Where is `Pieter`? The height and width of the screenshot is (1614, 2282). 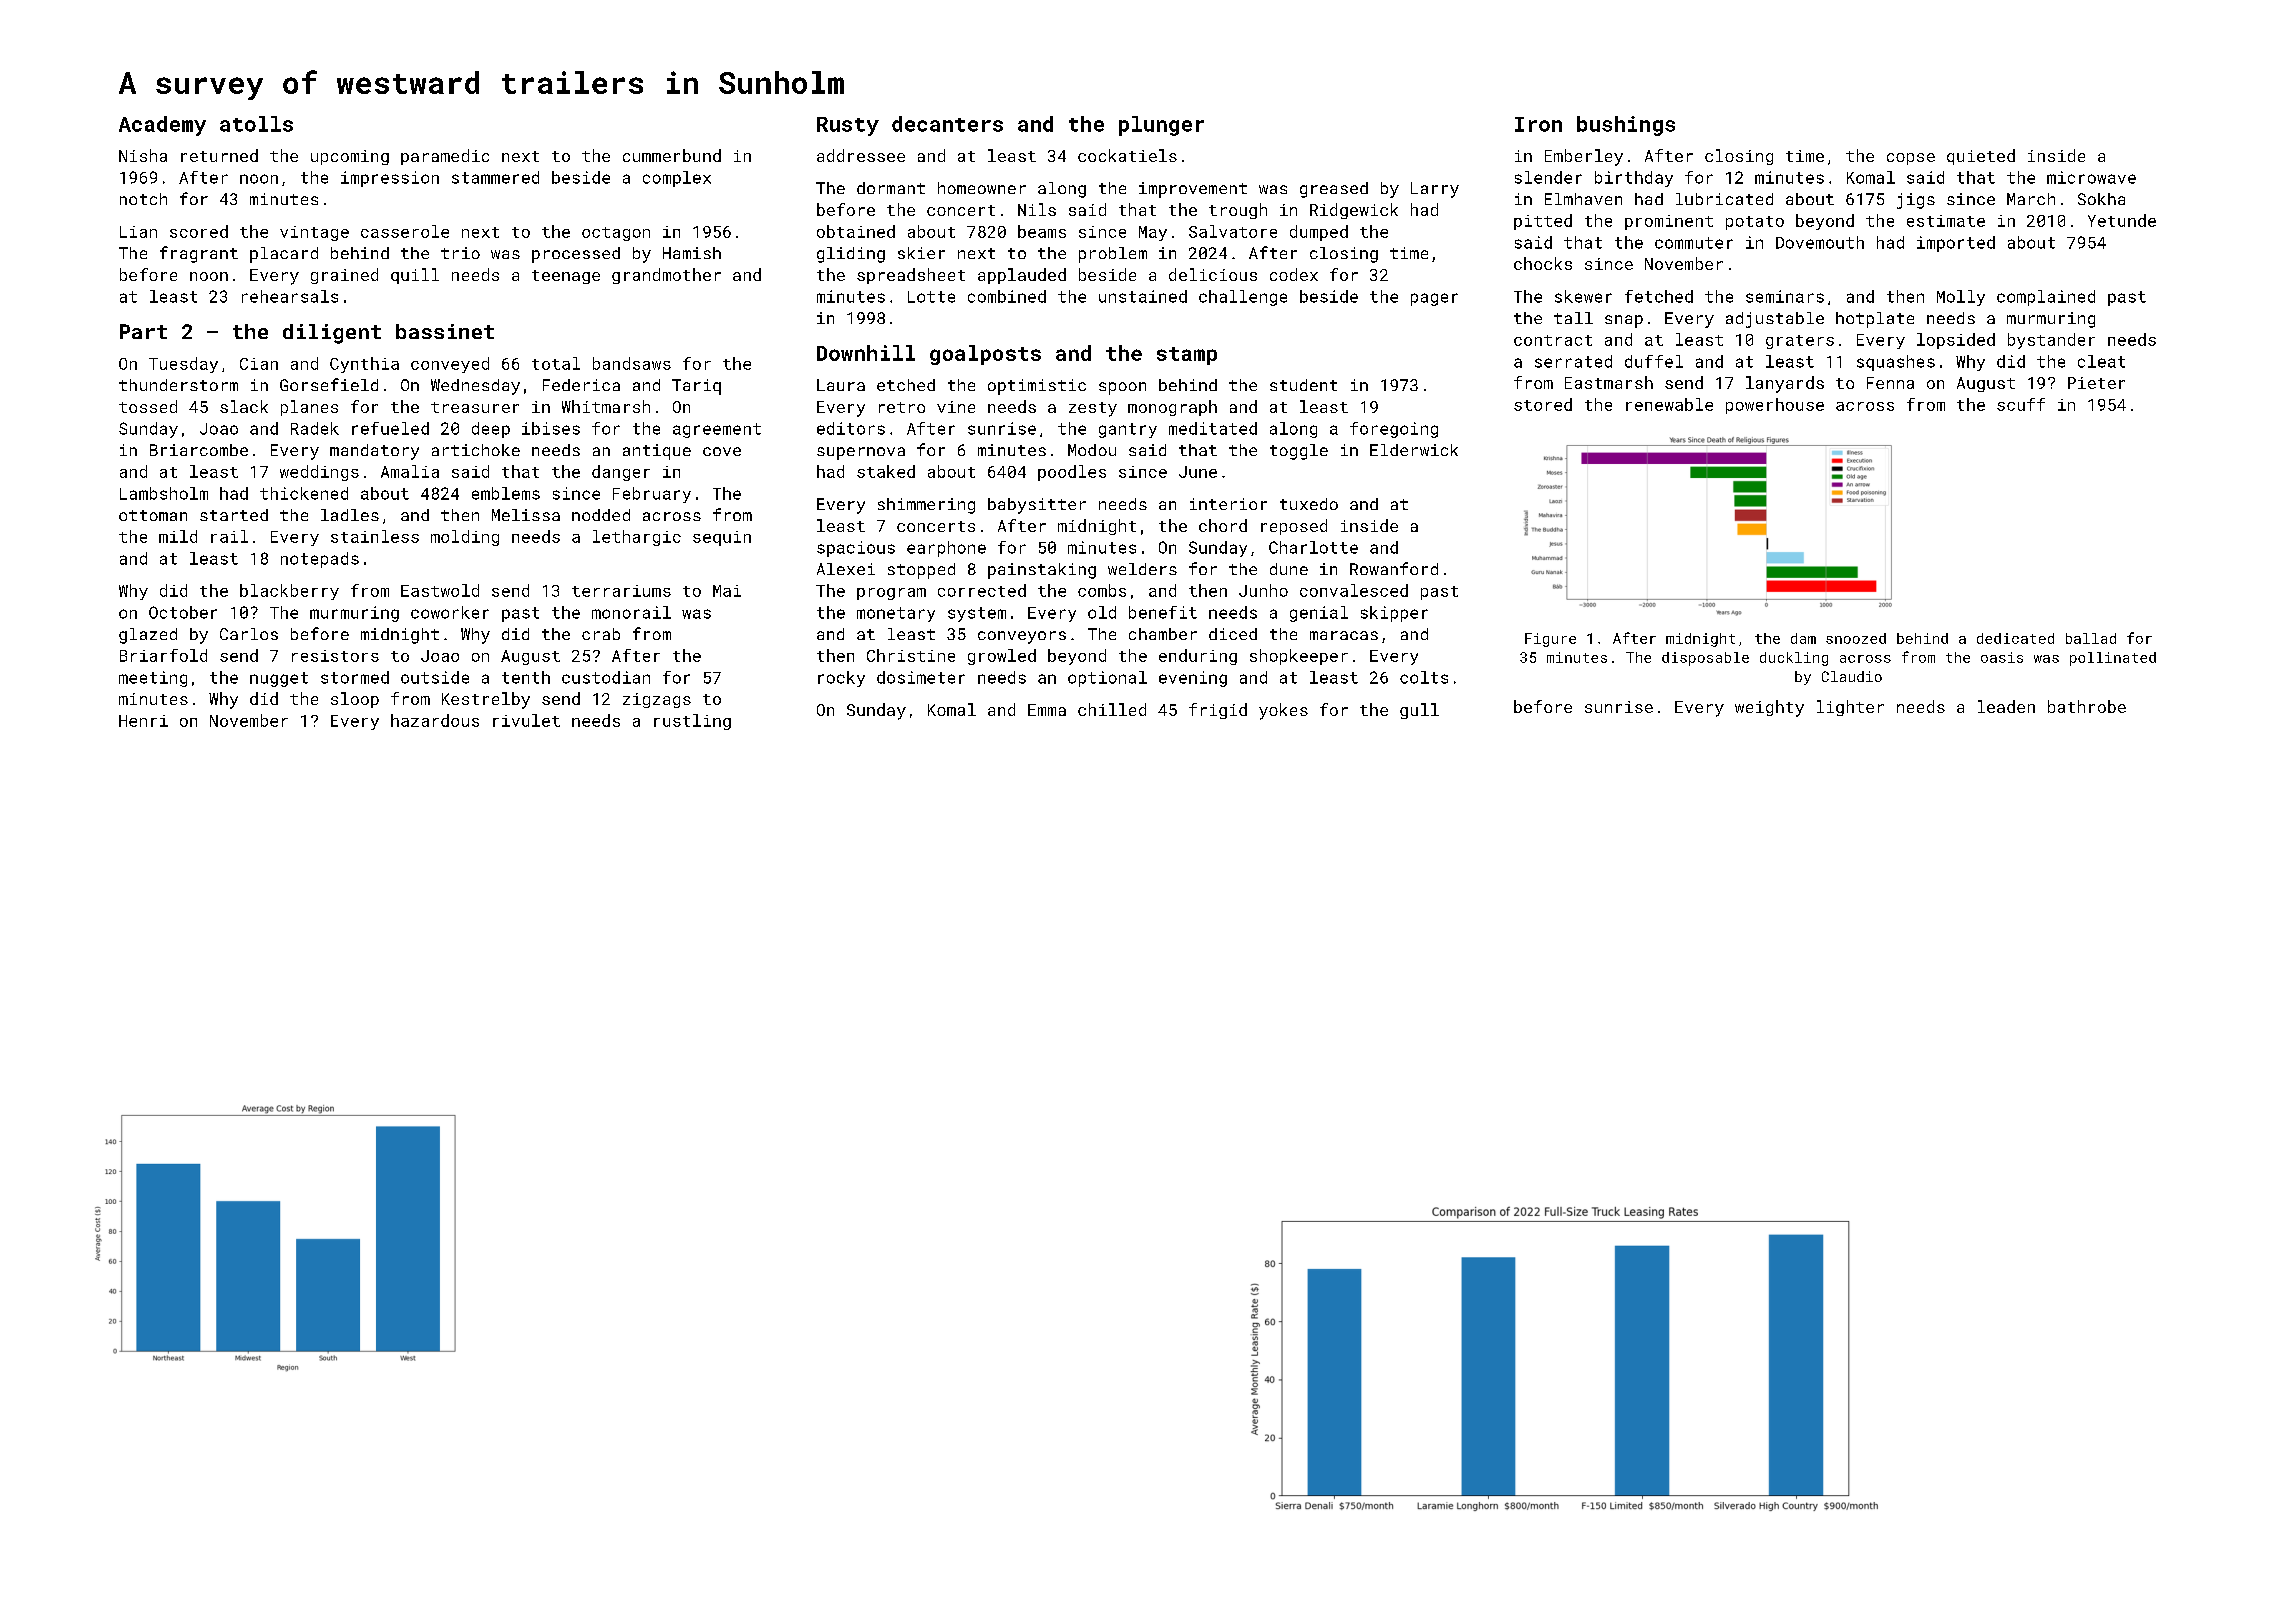 Pieter is located at coordinates (2096, 383).
